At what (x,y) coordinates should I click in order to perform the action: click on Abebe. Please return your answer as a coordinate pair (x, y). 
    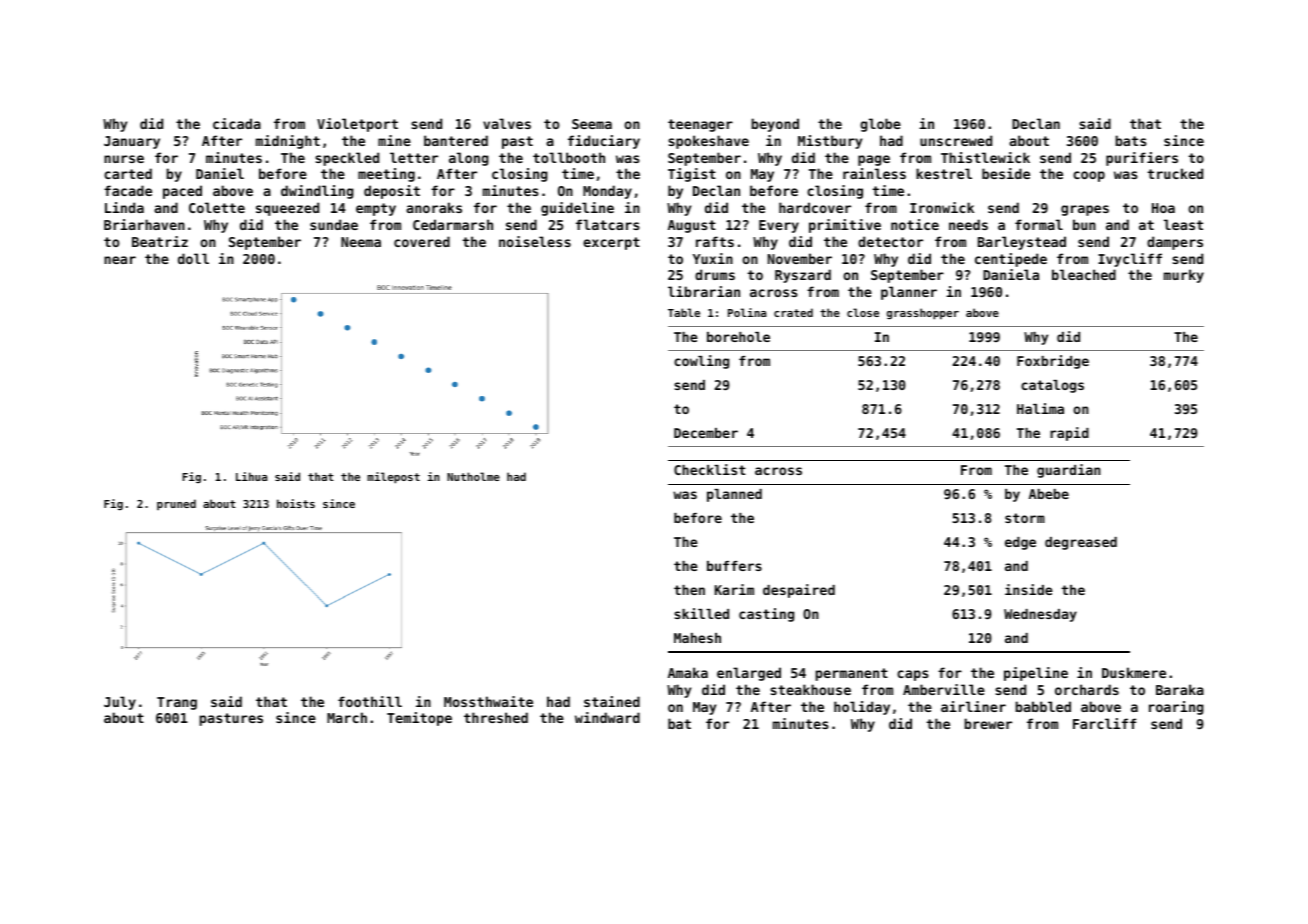
    Looking at the image, I should click on (1049, 494).
